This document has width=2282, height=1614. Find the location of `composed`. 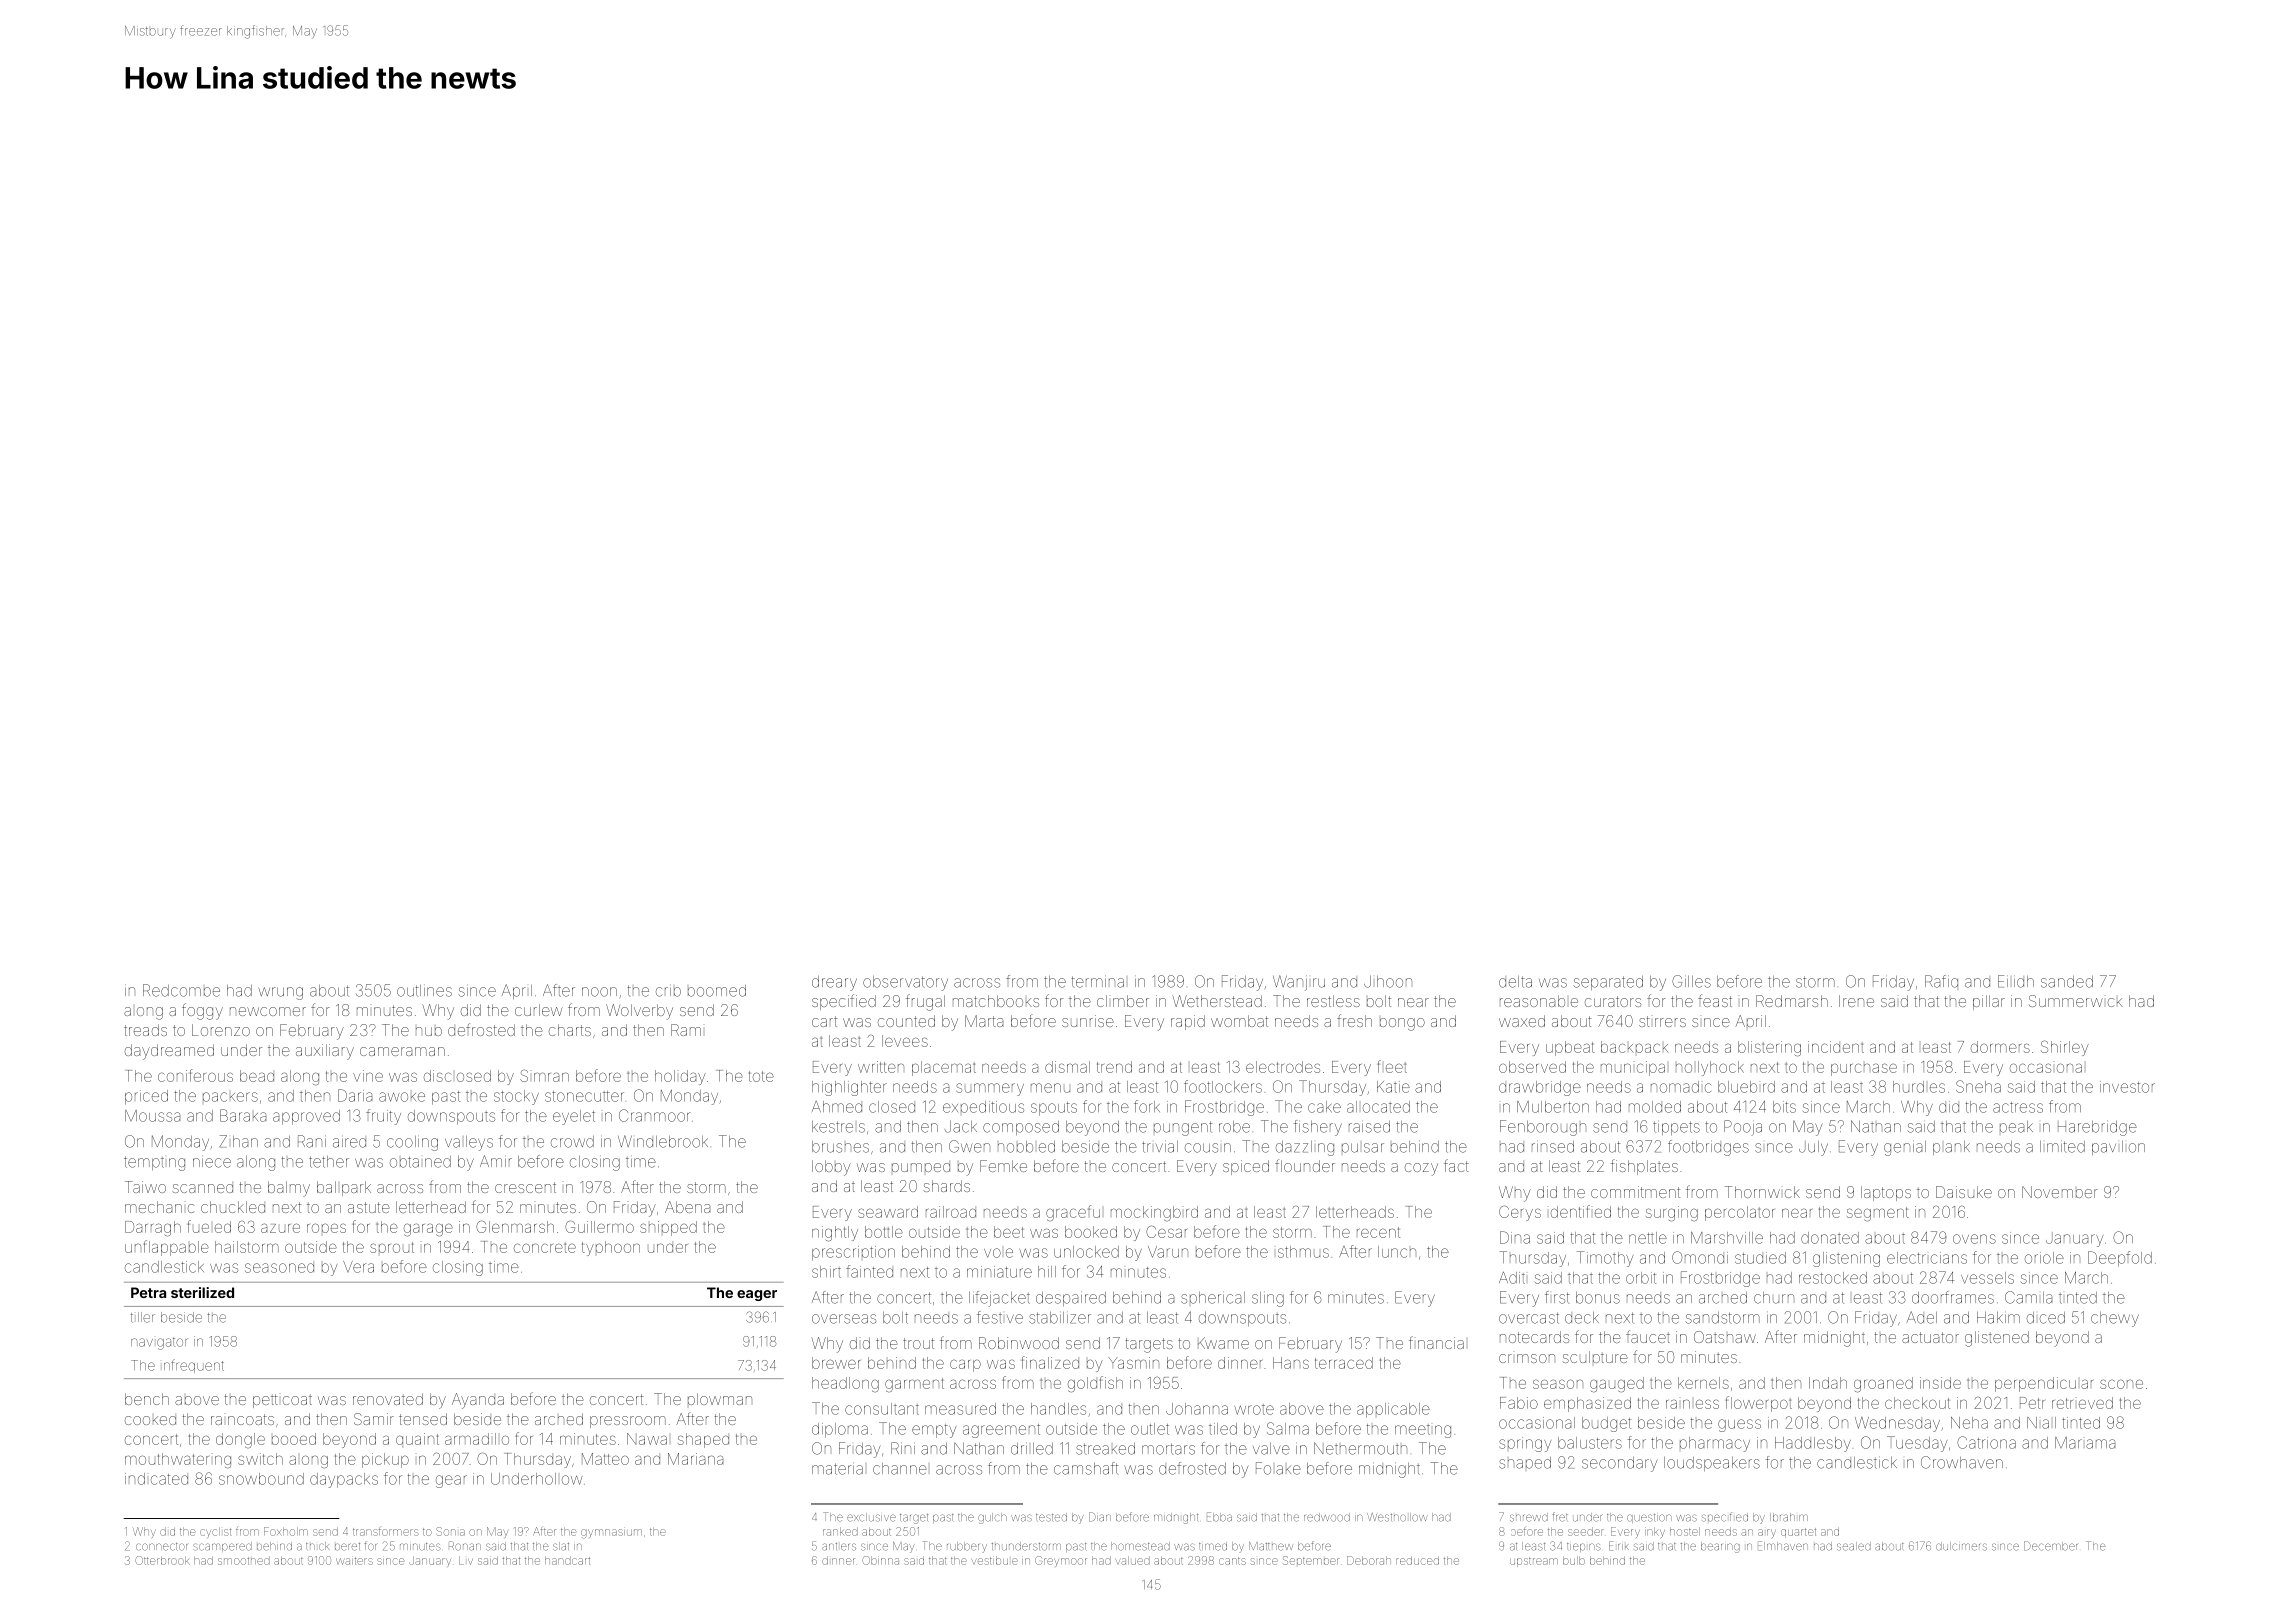

composed is located at coordinates (1021, 1128).
